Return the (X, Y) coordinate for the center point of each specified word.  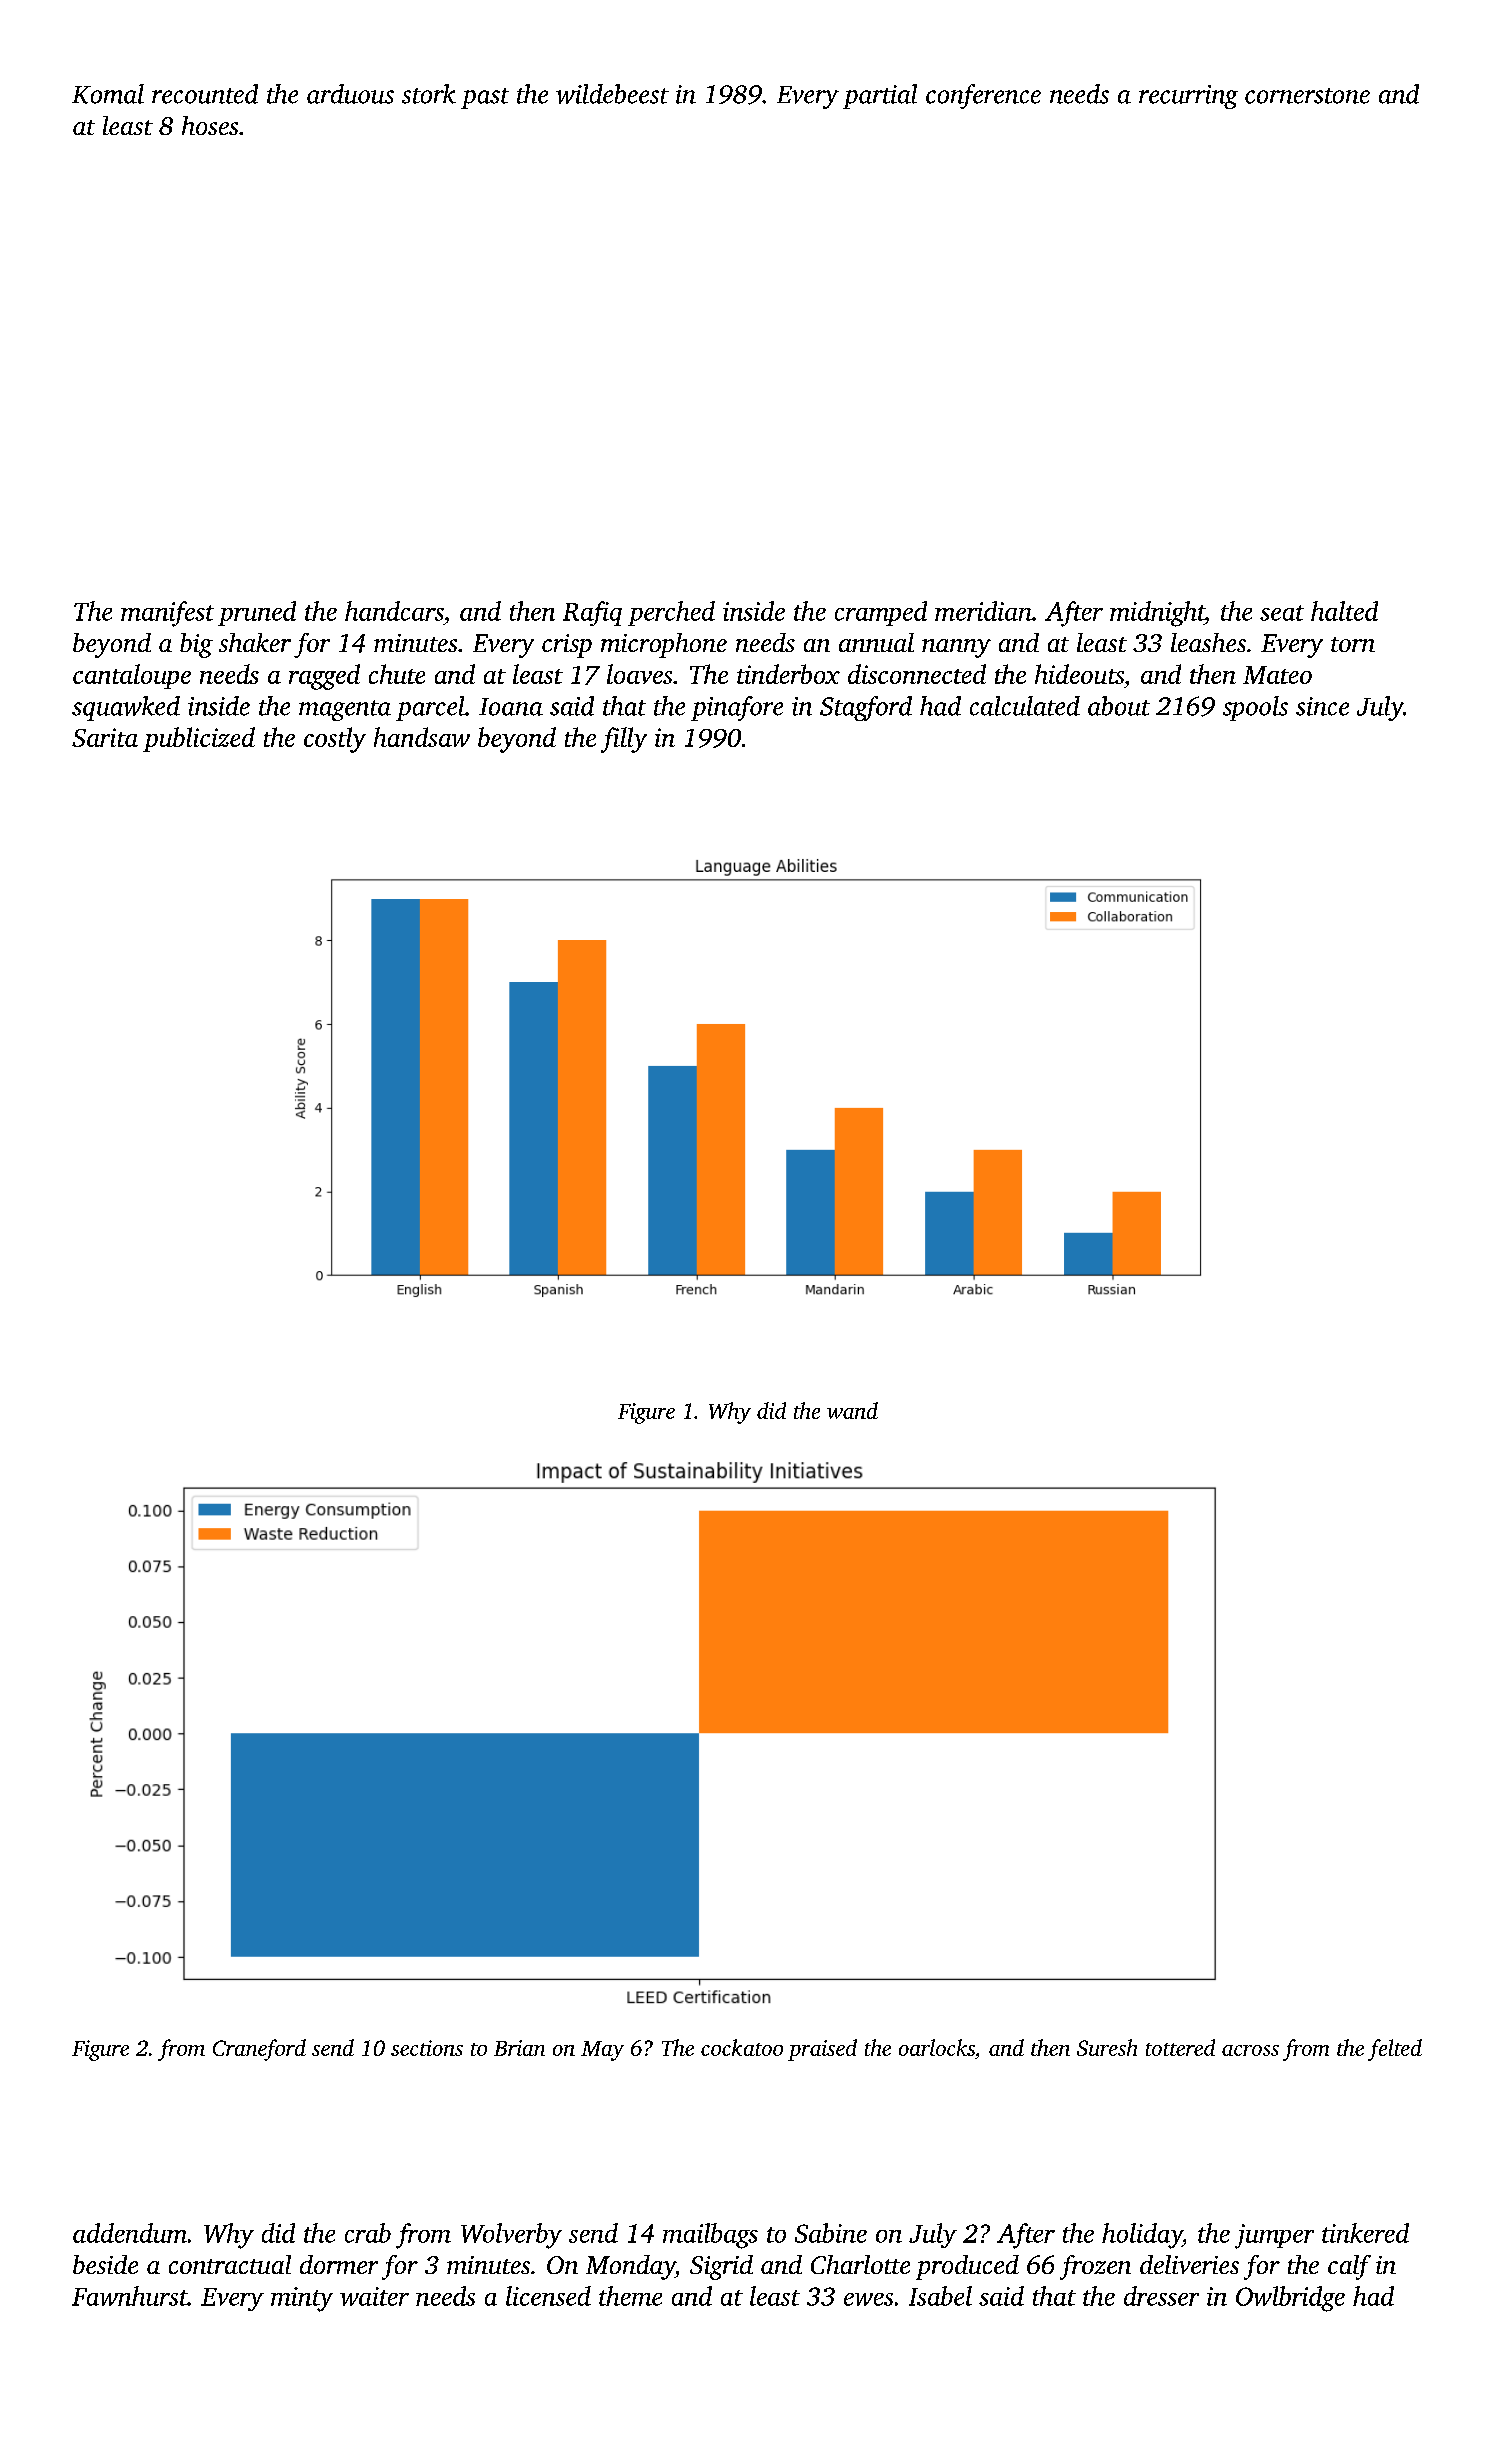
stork (429, 94)
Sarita (105, 737)
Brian (519, 2048)
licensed (548, 2296)
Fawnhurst (130, 2296)
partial (880, 96)
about (1119, 706)
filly (624, 740)
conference (983, 96)
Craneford (259, 2050)
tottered (1180, 2047)
